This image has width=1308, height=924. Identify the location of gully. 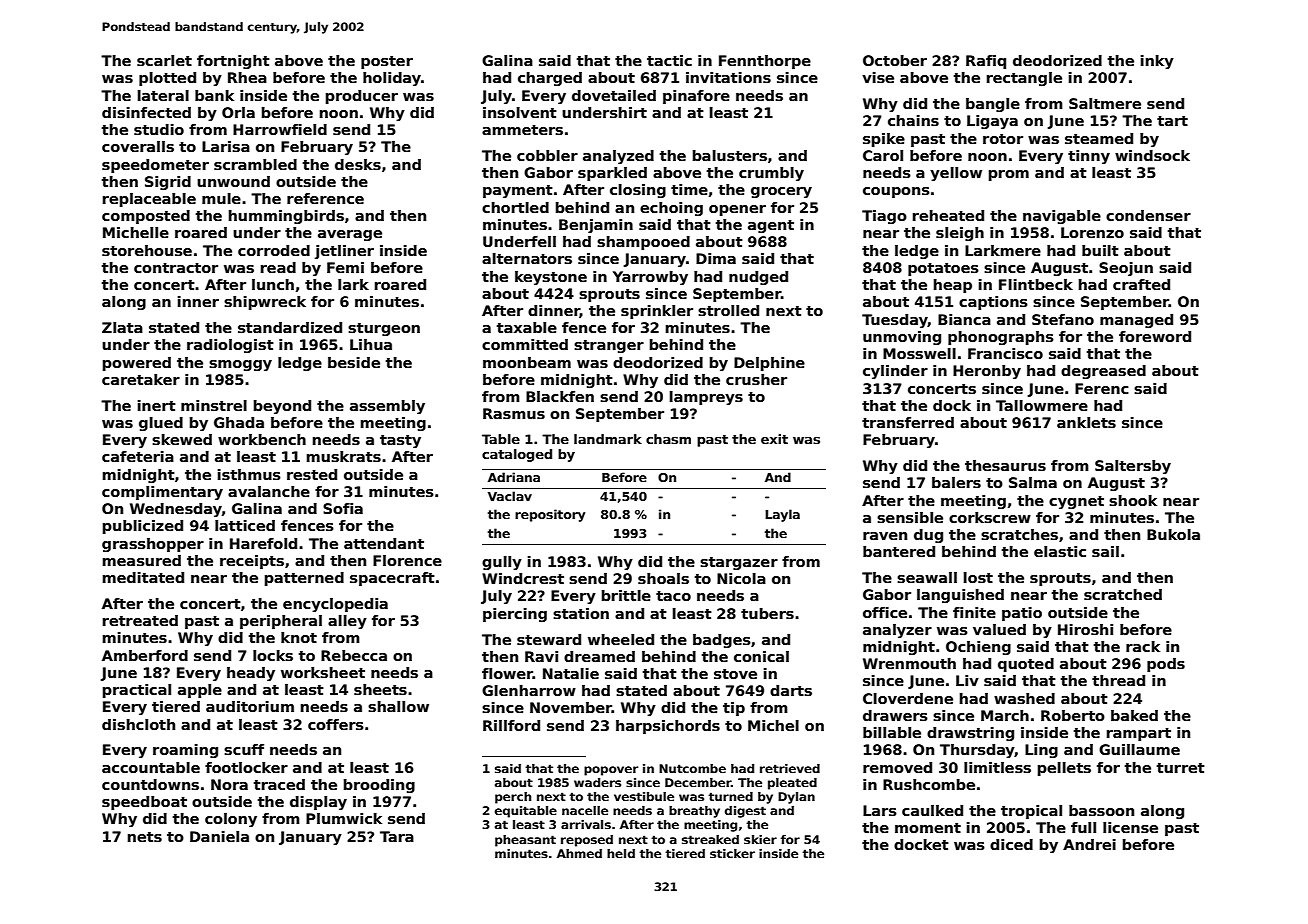
(502, 563).
